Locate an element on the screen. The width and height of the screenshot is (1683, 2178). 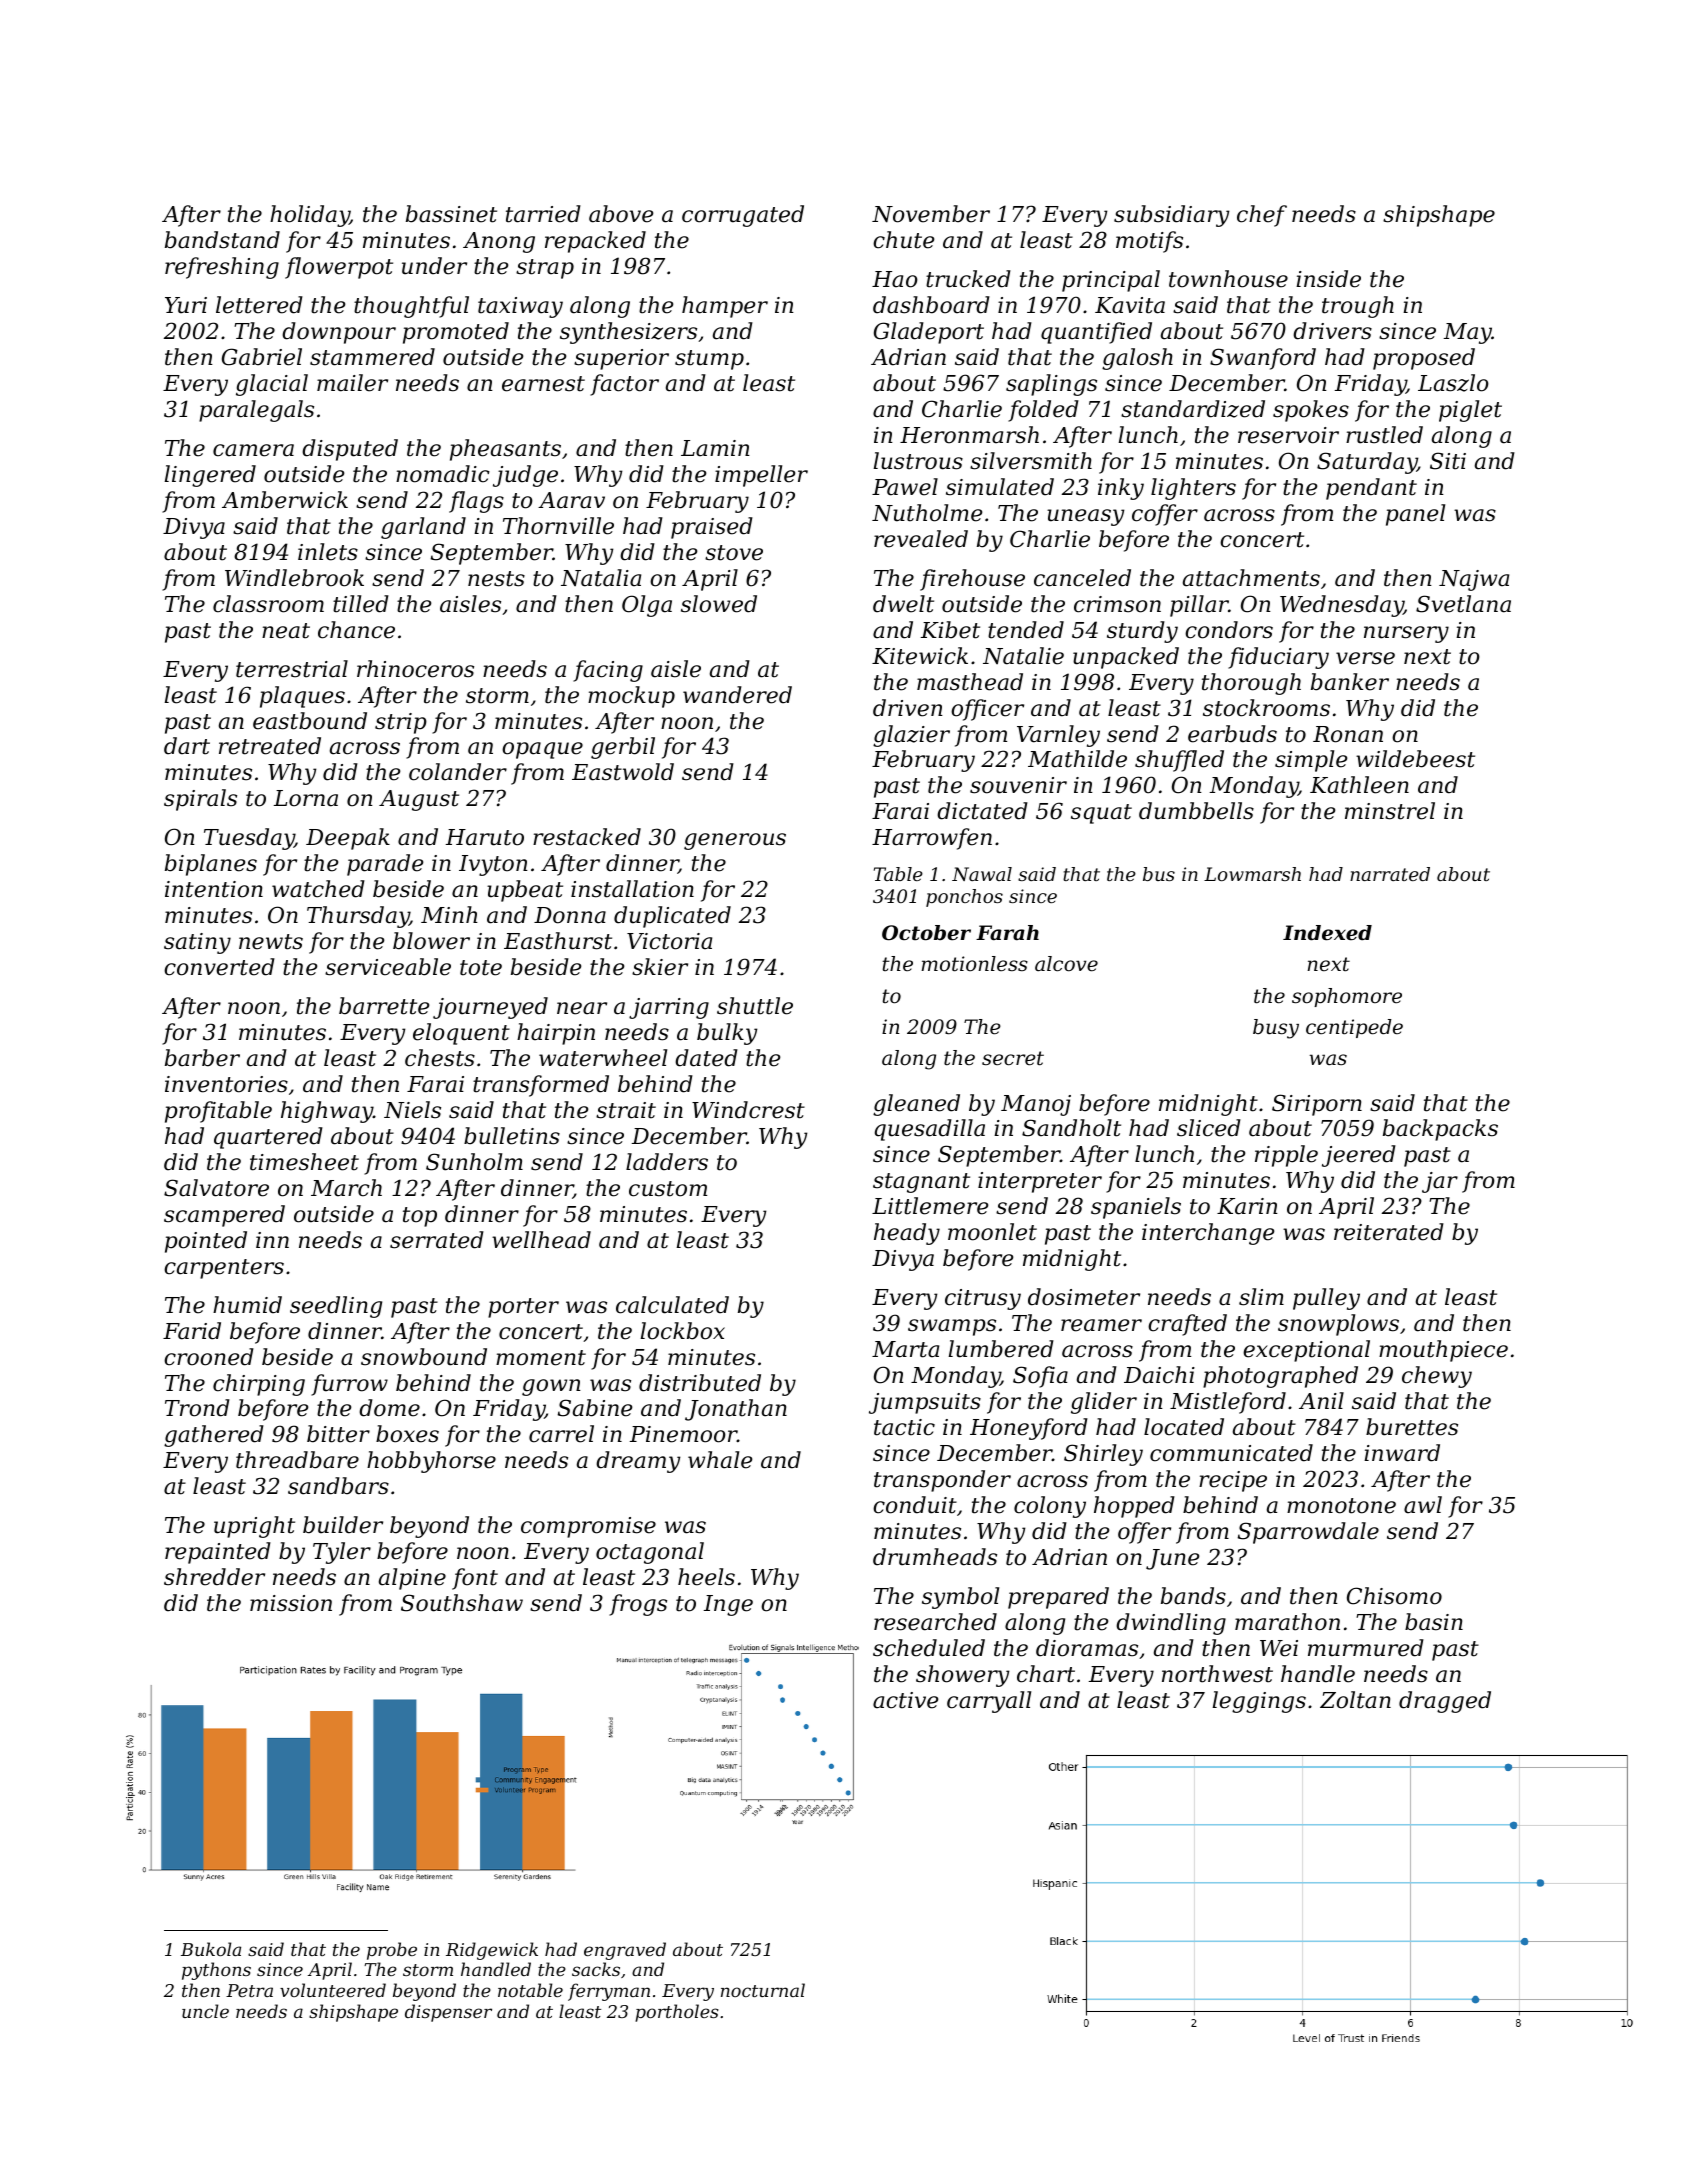
above is located at coordinates (621, 214).
